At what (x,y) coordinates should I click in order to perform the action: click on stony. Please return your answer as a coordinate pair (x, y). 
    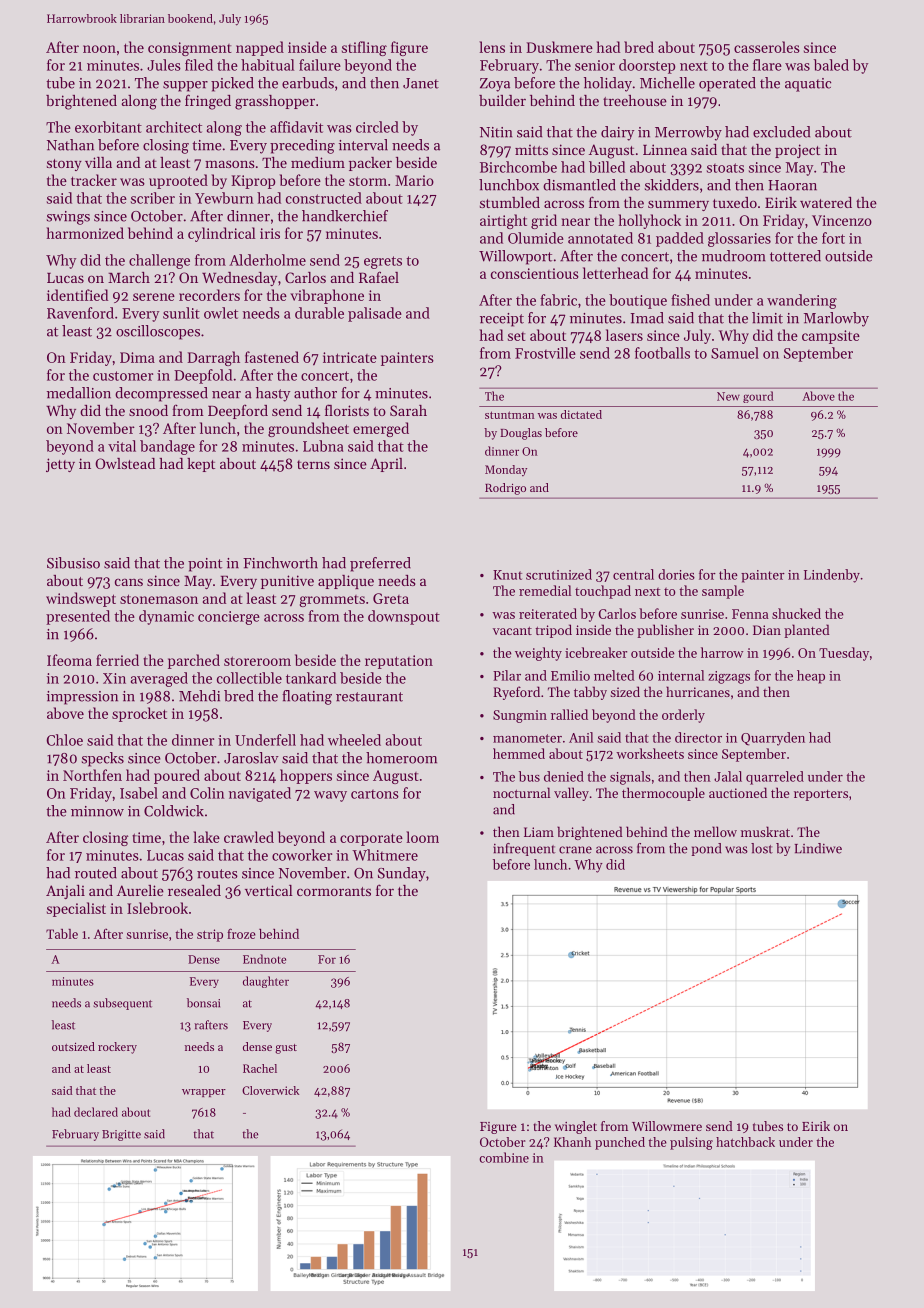
    Looking at the image, I should click on (64, 165).
